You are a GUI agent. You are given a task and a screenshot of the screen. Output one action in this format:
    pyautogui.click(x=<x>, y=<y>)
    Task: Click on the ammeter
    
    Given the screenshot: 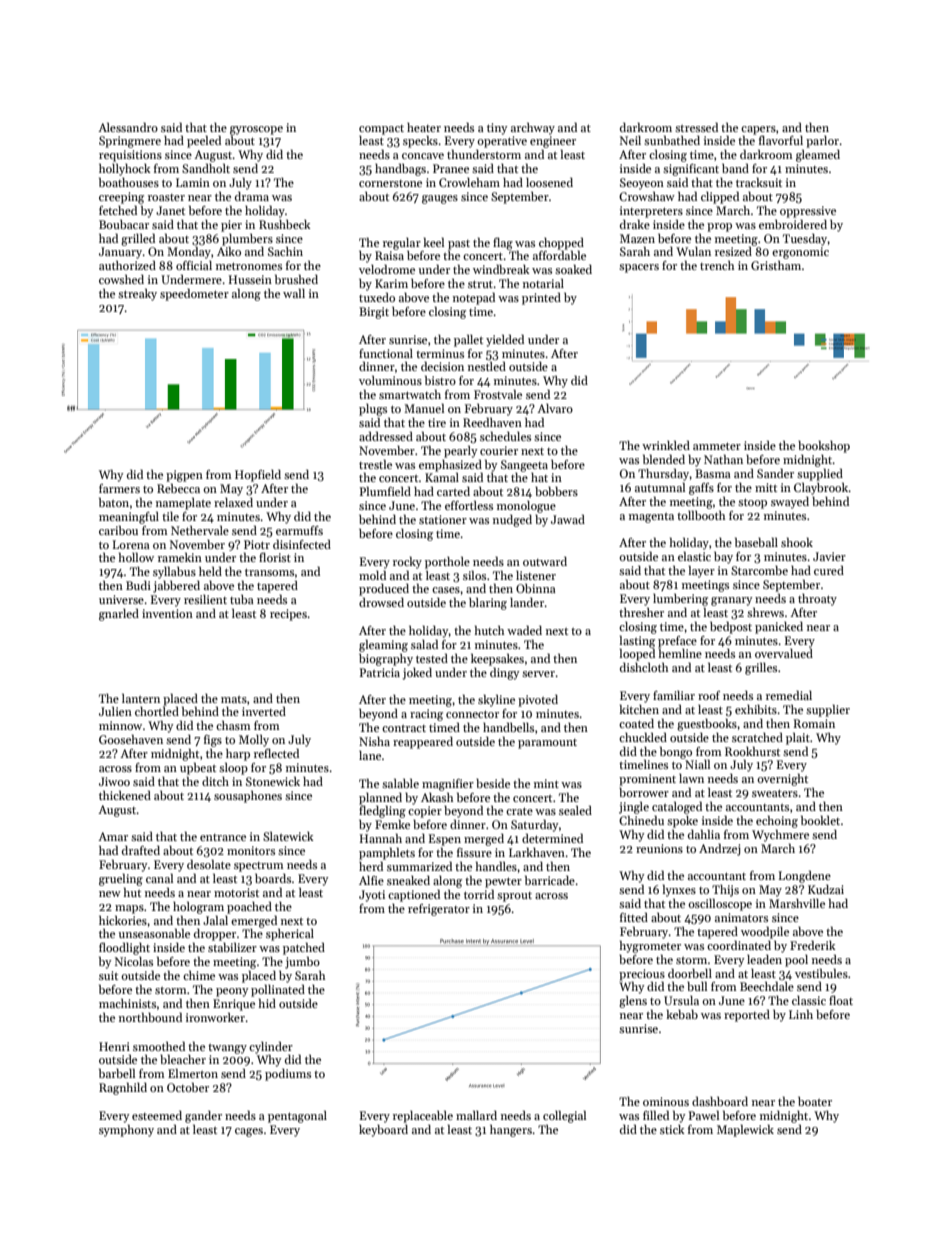 What is the action you would take?
    pyautogui.click(x=717, y=446)
